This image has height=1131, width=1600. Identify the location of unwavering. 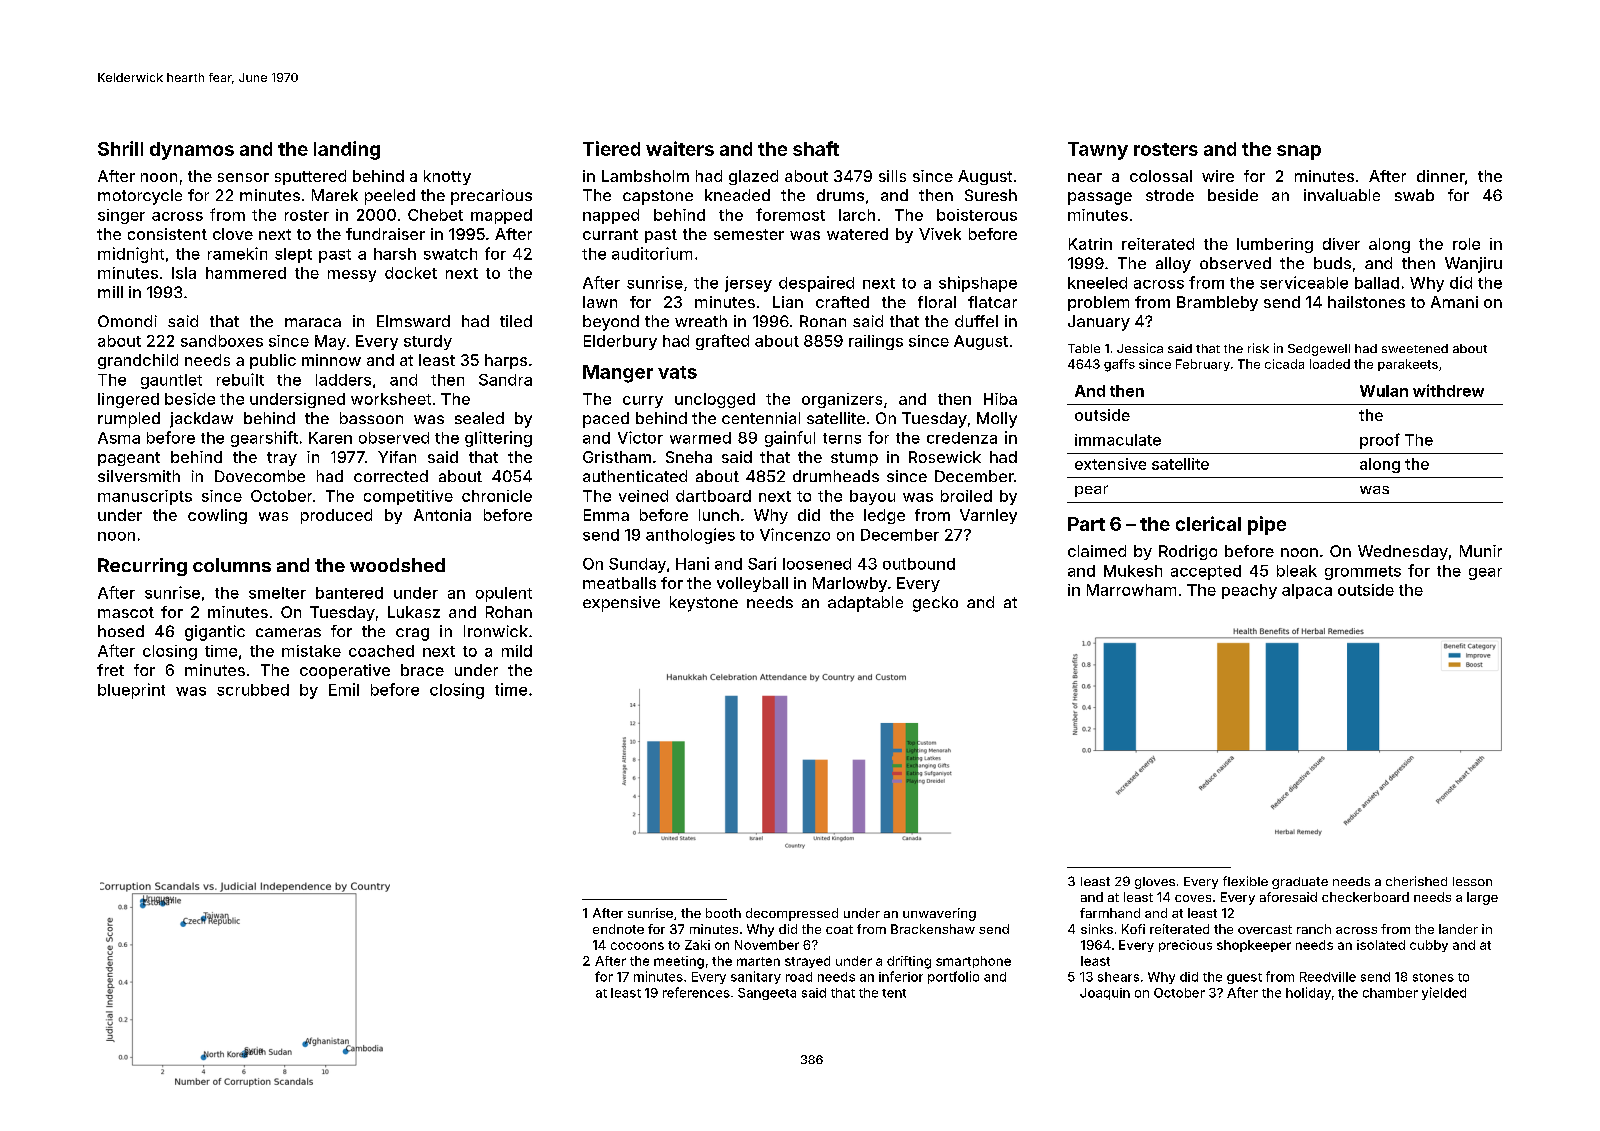
(939, 914).
